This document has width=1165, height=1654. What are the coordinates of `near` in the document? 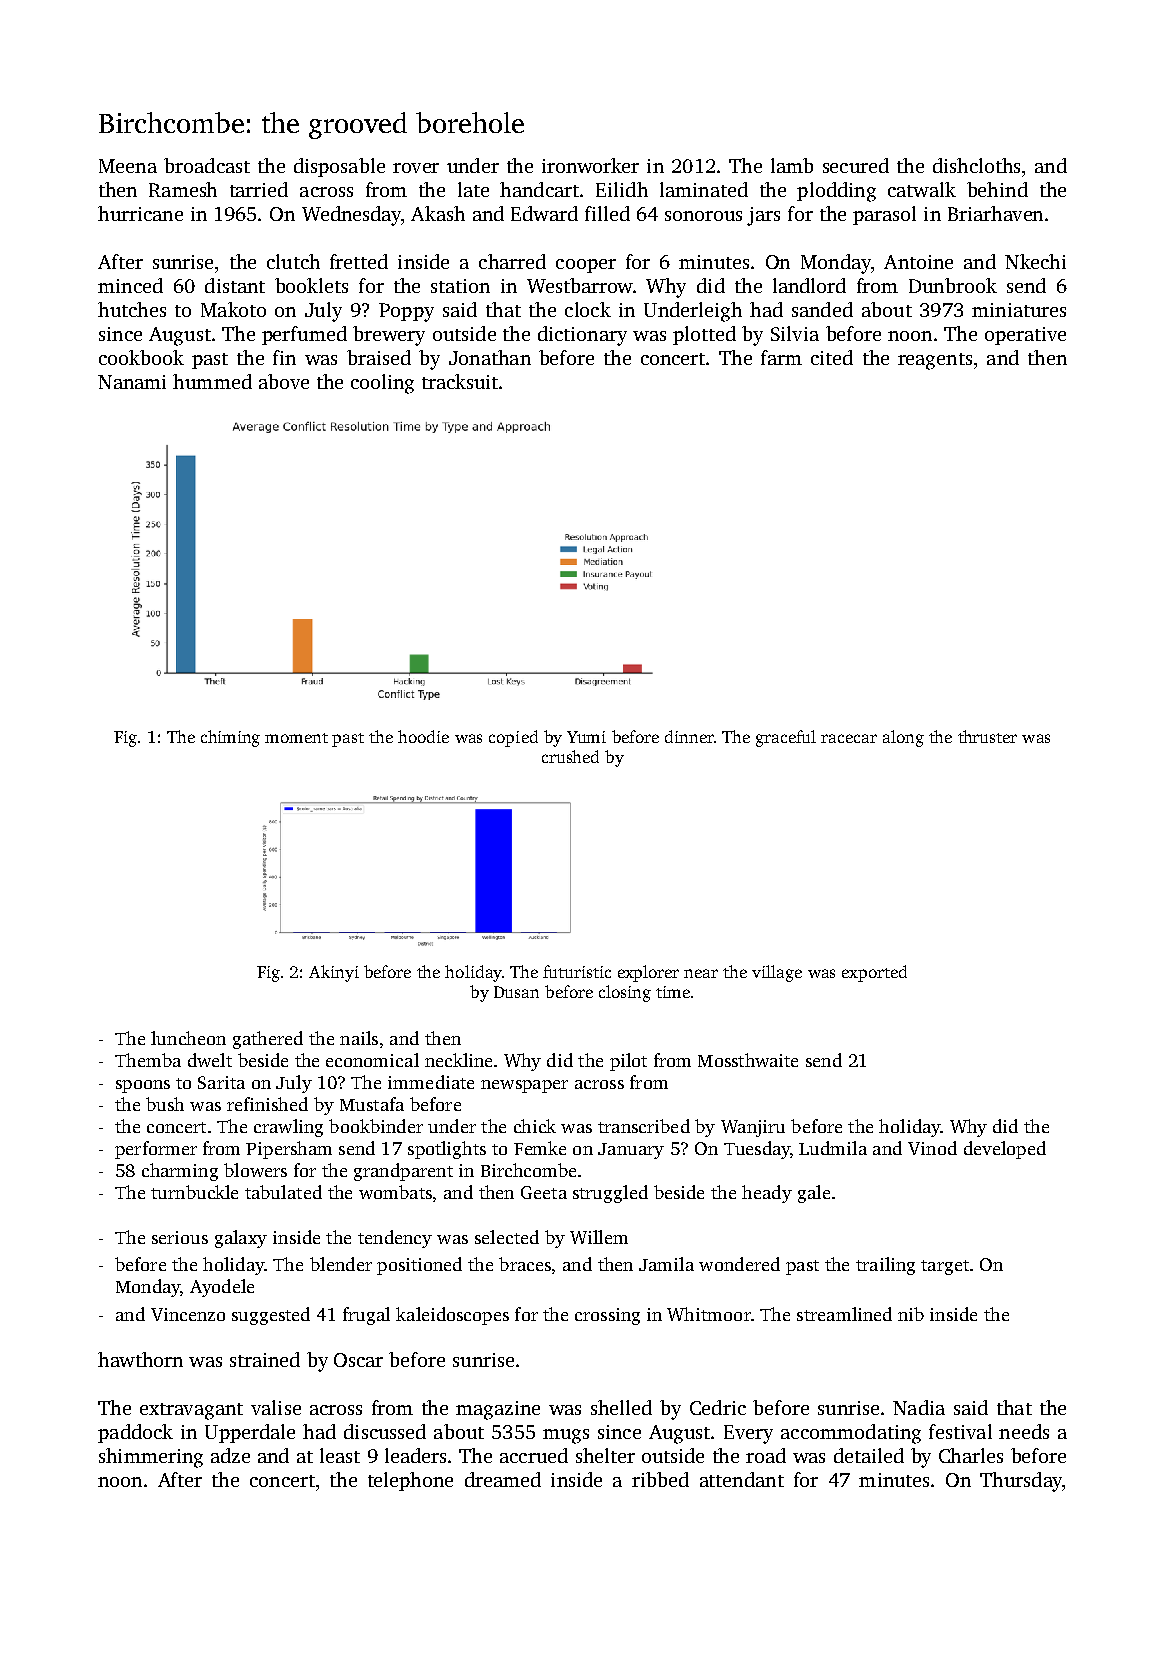 It's located at (701, 973).
